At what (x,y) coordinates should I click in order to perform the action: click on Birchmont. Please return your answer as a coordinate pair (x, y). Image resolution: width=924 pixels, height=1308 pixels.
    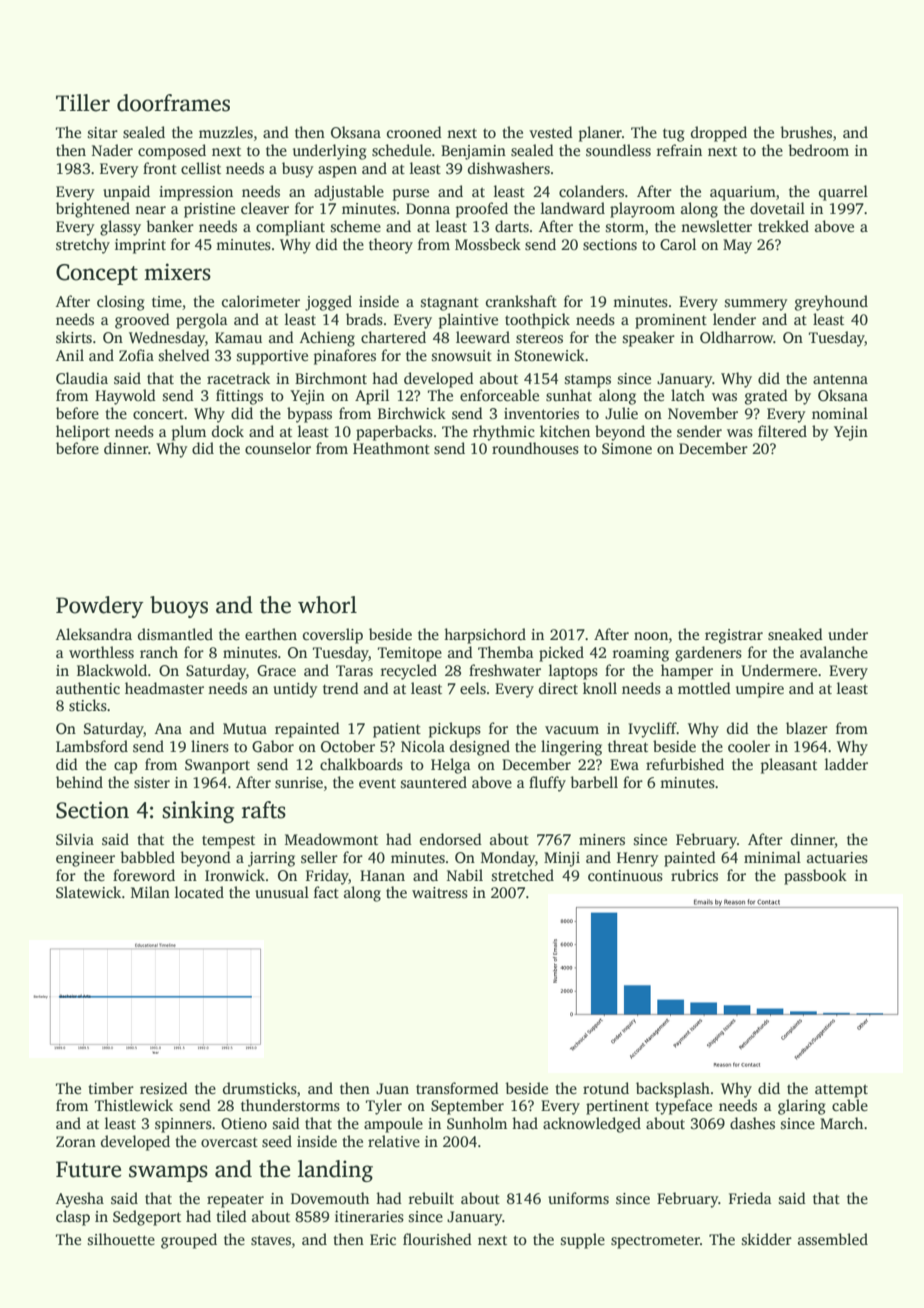
    Looking at the image, I should click on (331, 378).
